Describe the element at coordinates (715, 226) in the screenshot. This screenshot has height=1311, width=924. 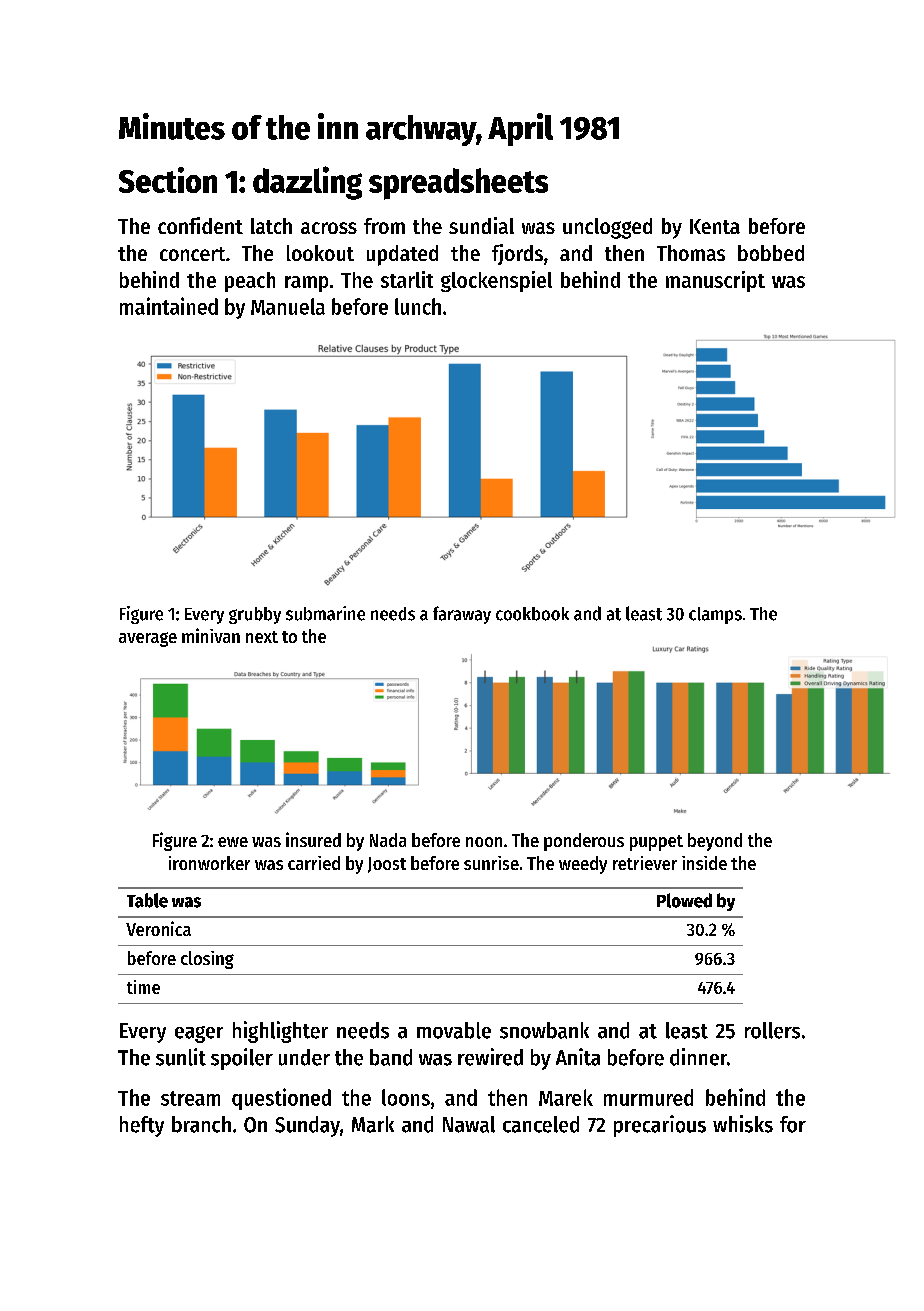
I see `Kenta` at that location.
